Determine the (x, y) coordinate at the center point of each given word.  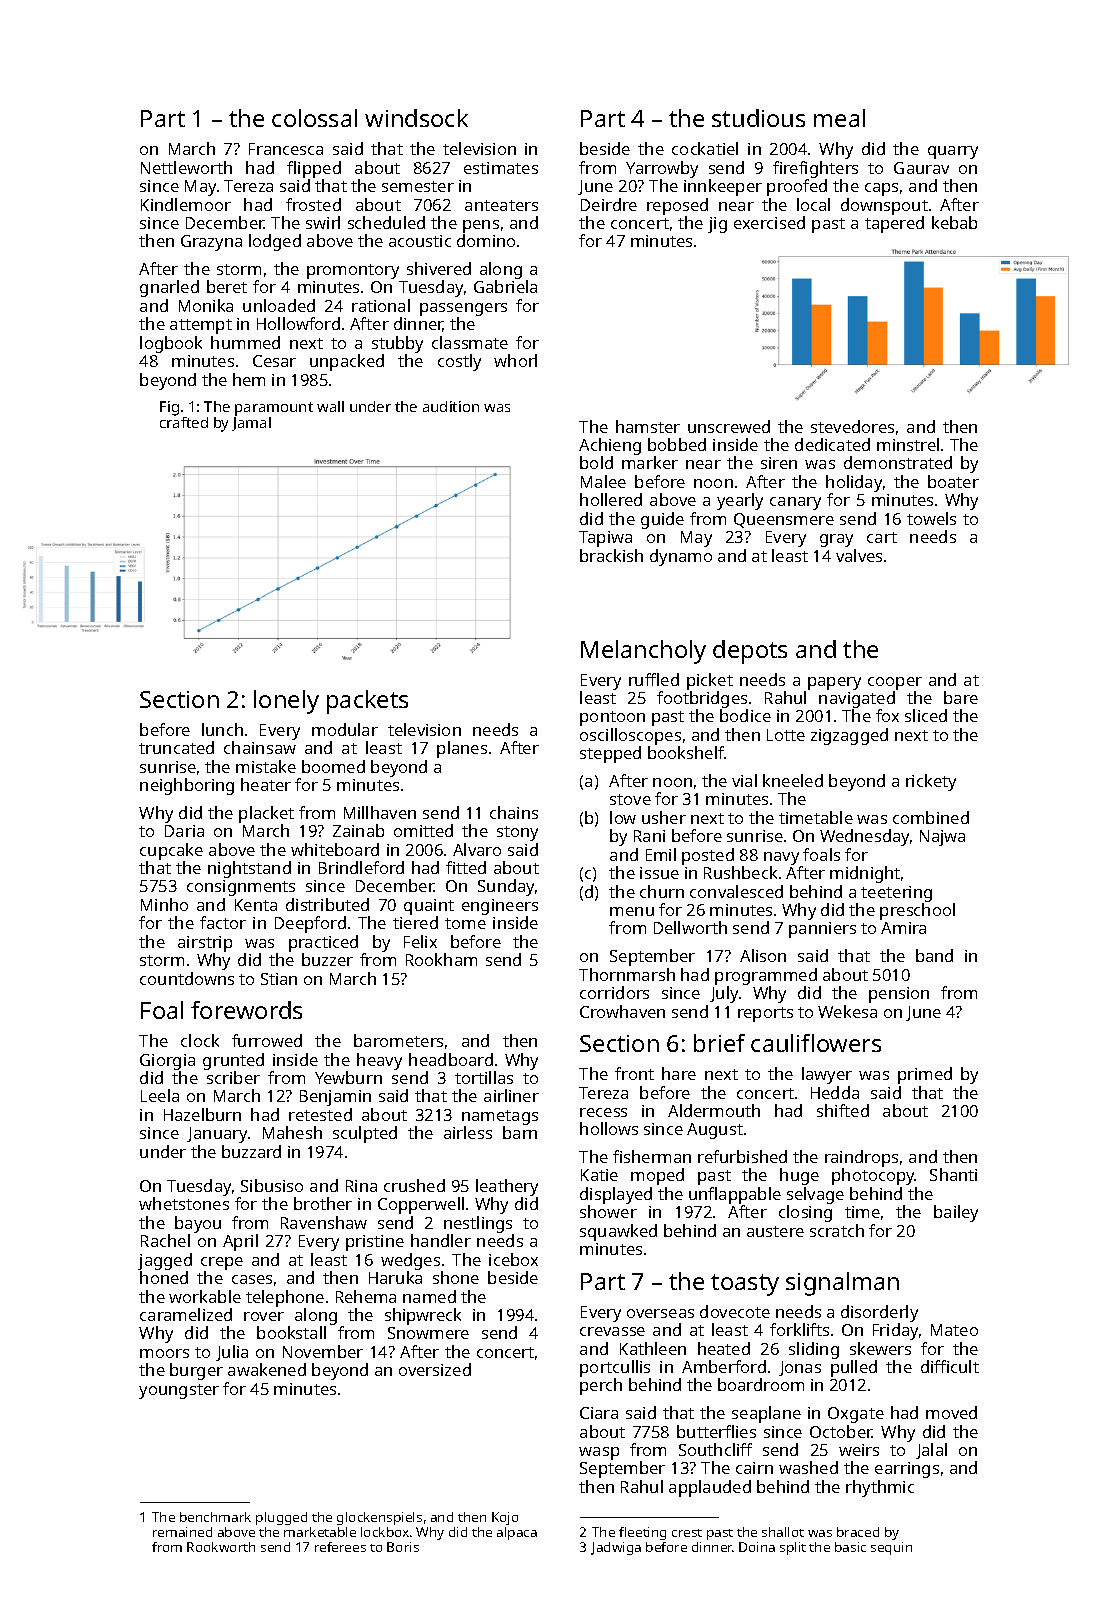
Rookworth (221, 1547)
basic (850, 1547)
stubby (397, 344)
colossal (314, 118)
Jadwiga (616, 1548)
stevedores (852, 426)
